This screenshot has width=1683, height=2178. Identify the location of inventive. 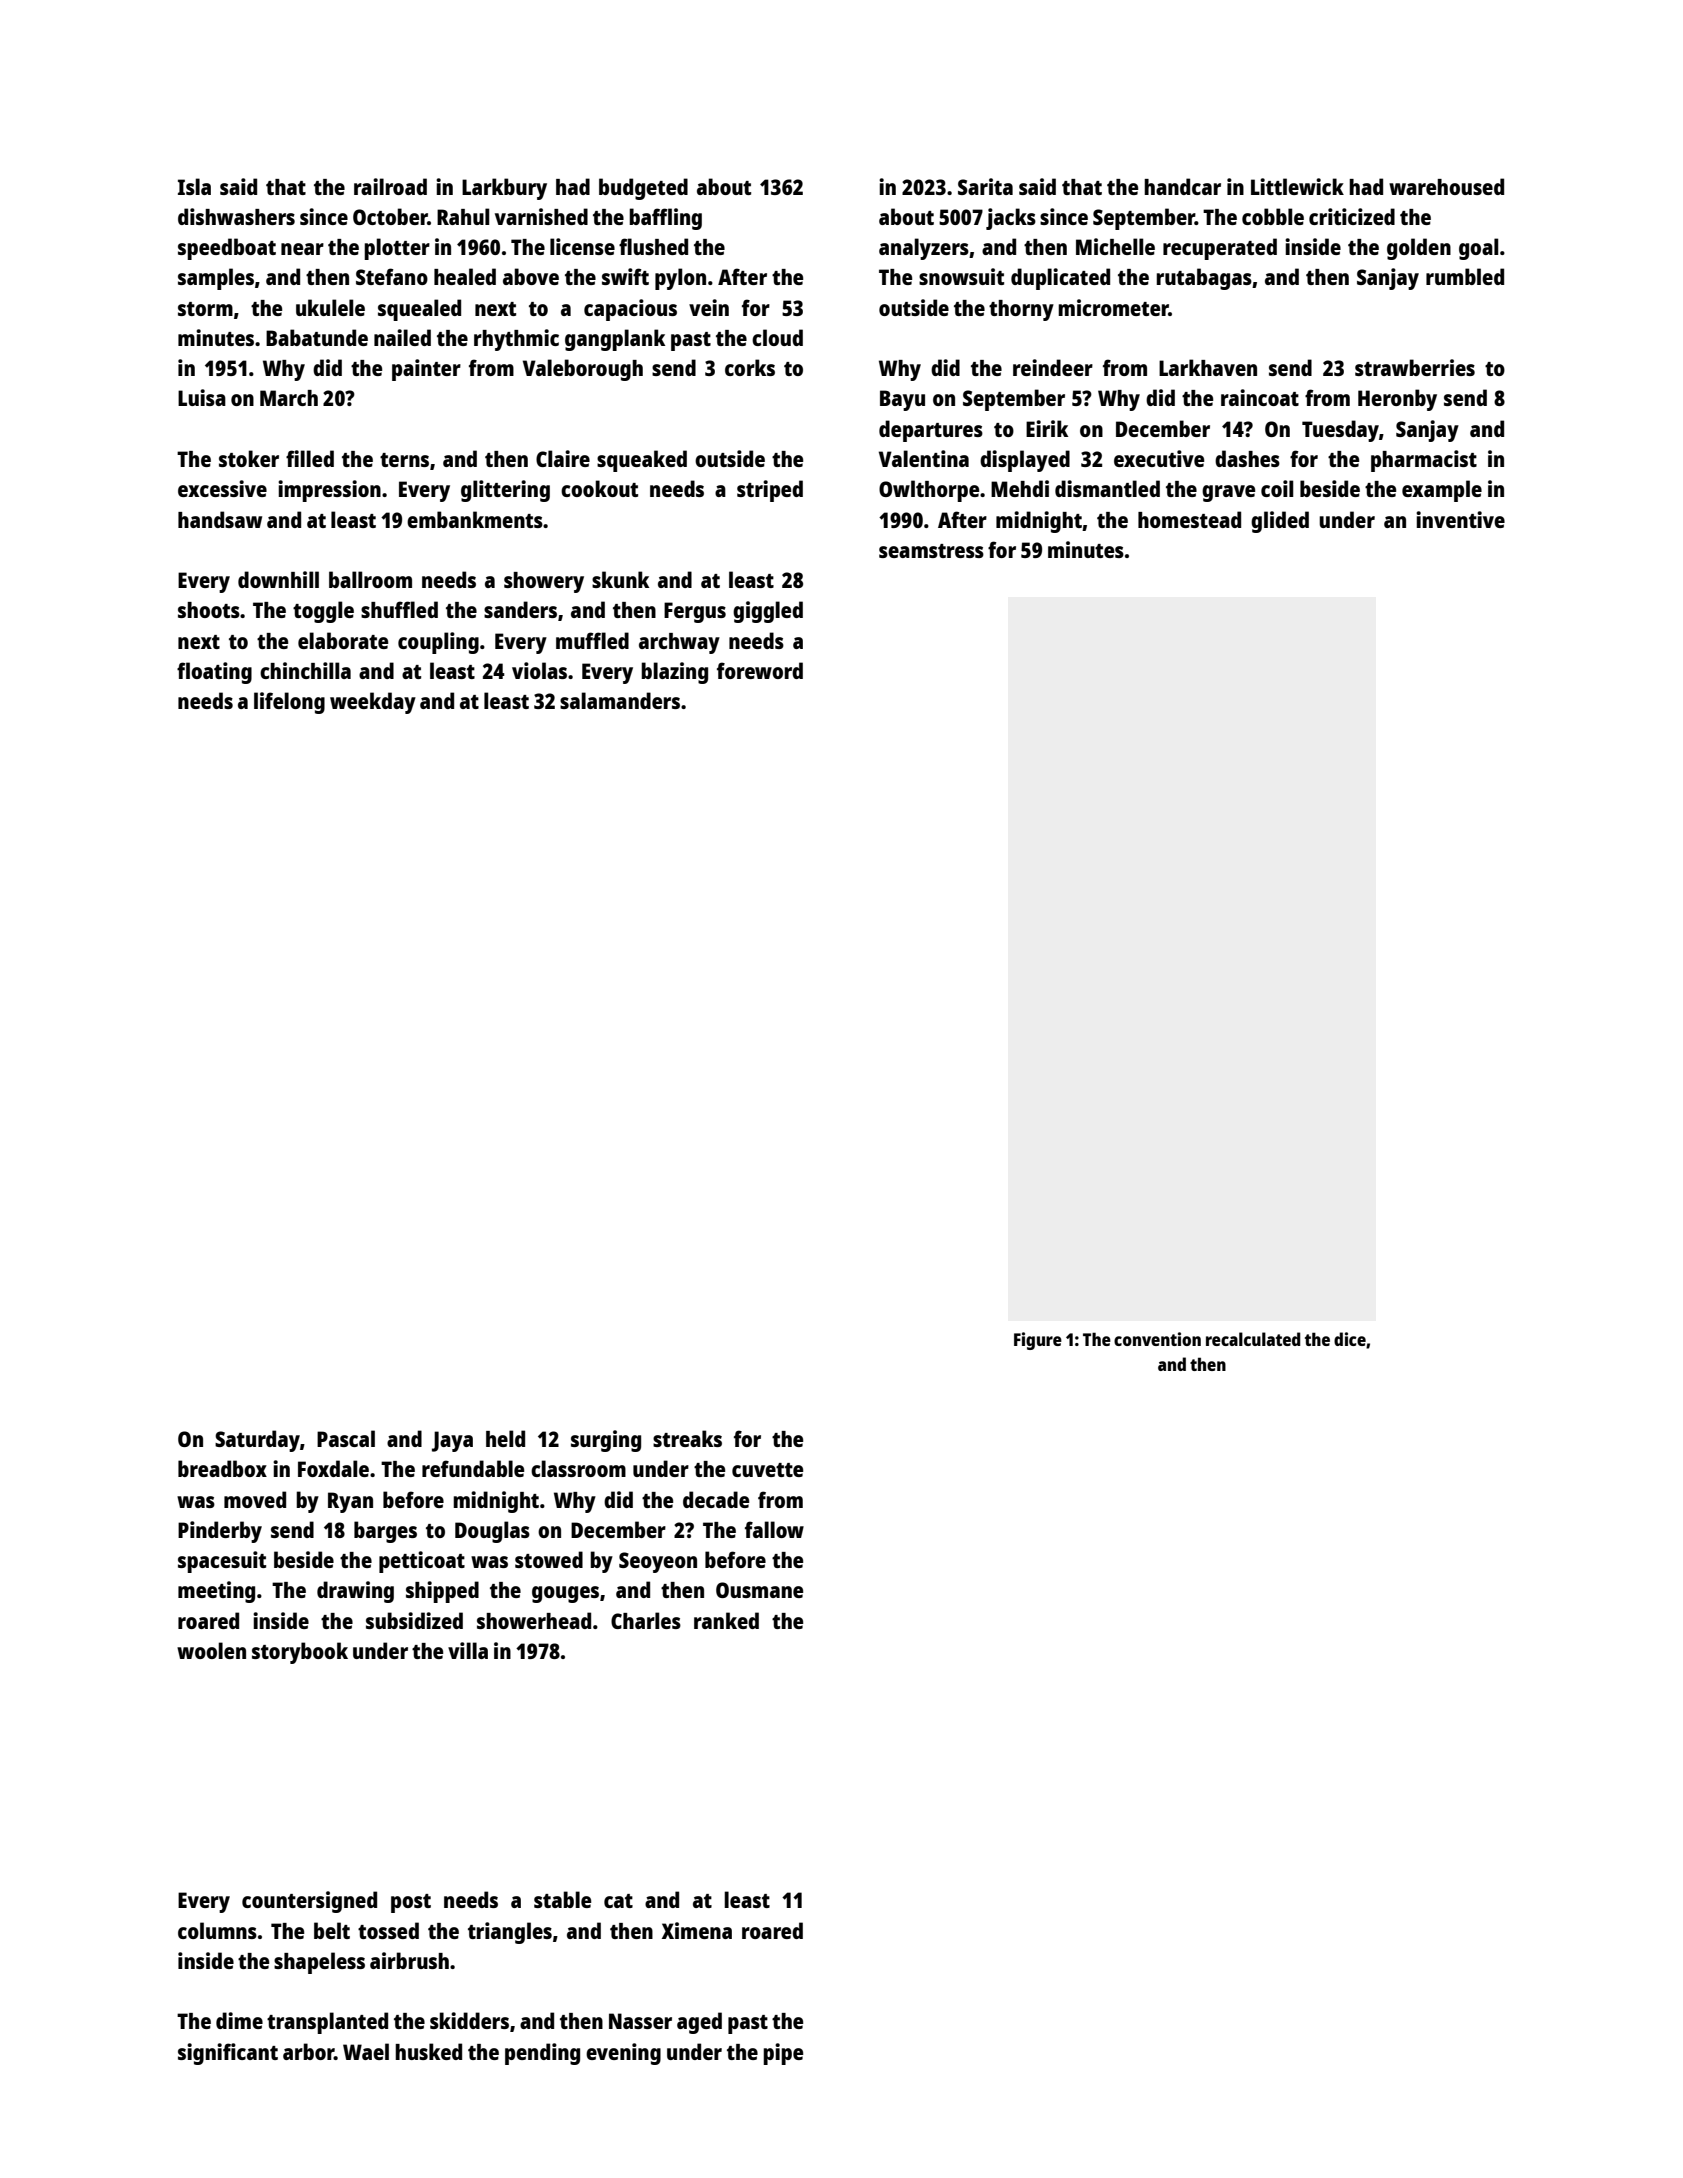
(1460, 519).
